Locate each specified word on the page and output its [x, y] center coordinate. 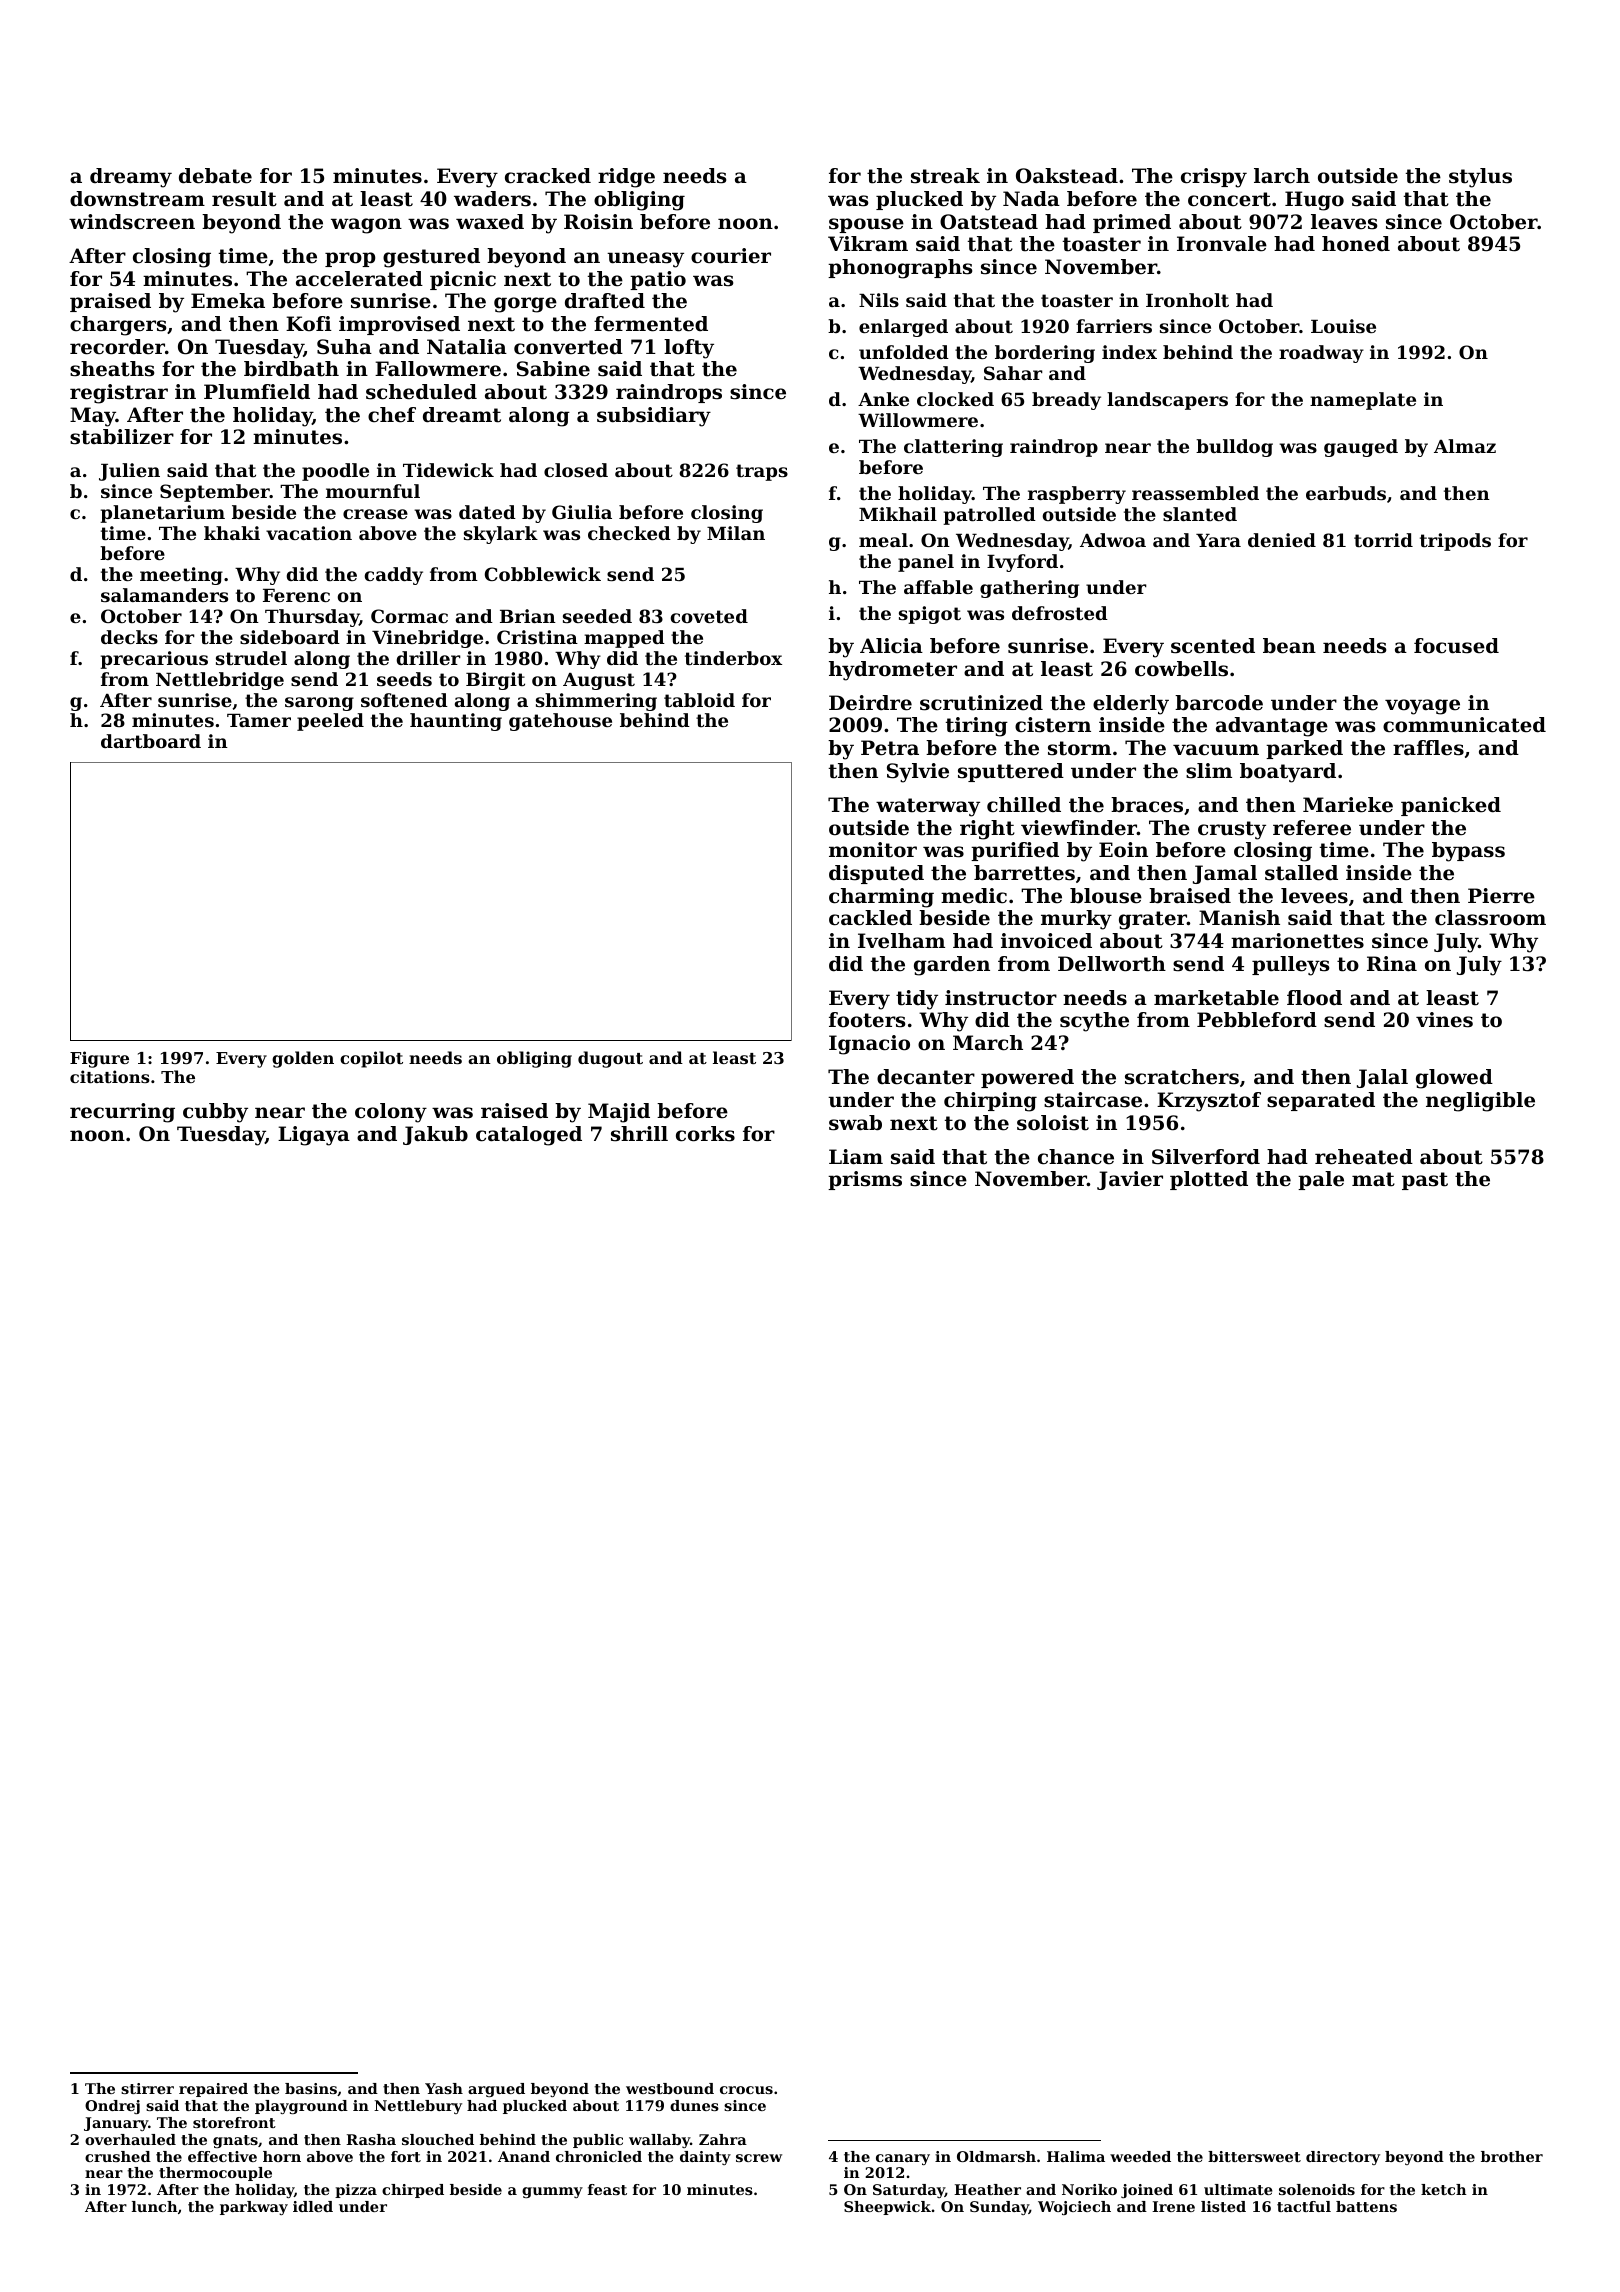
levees [1314, 896]
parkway [254, 2208]
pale [1321, 1180]
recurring [122, 1113]
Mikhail [898, 514]
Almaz [1465, 446]
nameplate [1363, 401]
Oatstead [989, 222]
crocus [746, 2090]
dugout [610, 1059]
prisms [865, 1180]
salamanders [164, 595]
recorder [117, 347]
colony [391, 1113]
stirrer [147, 2088]
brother [1512, 2156]
